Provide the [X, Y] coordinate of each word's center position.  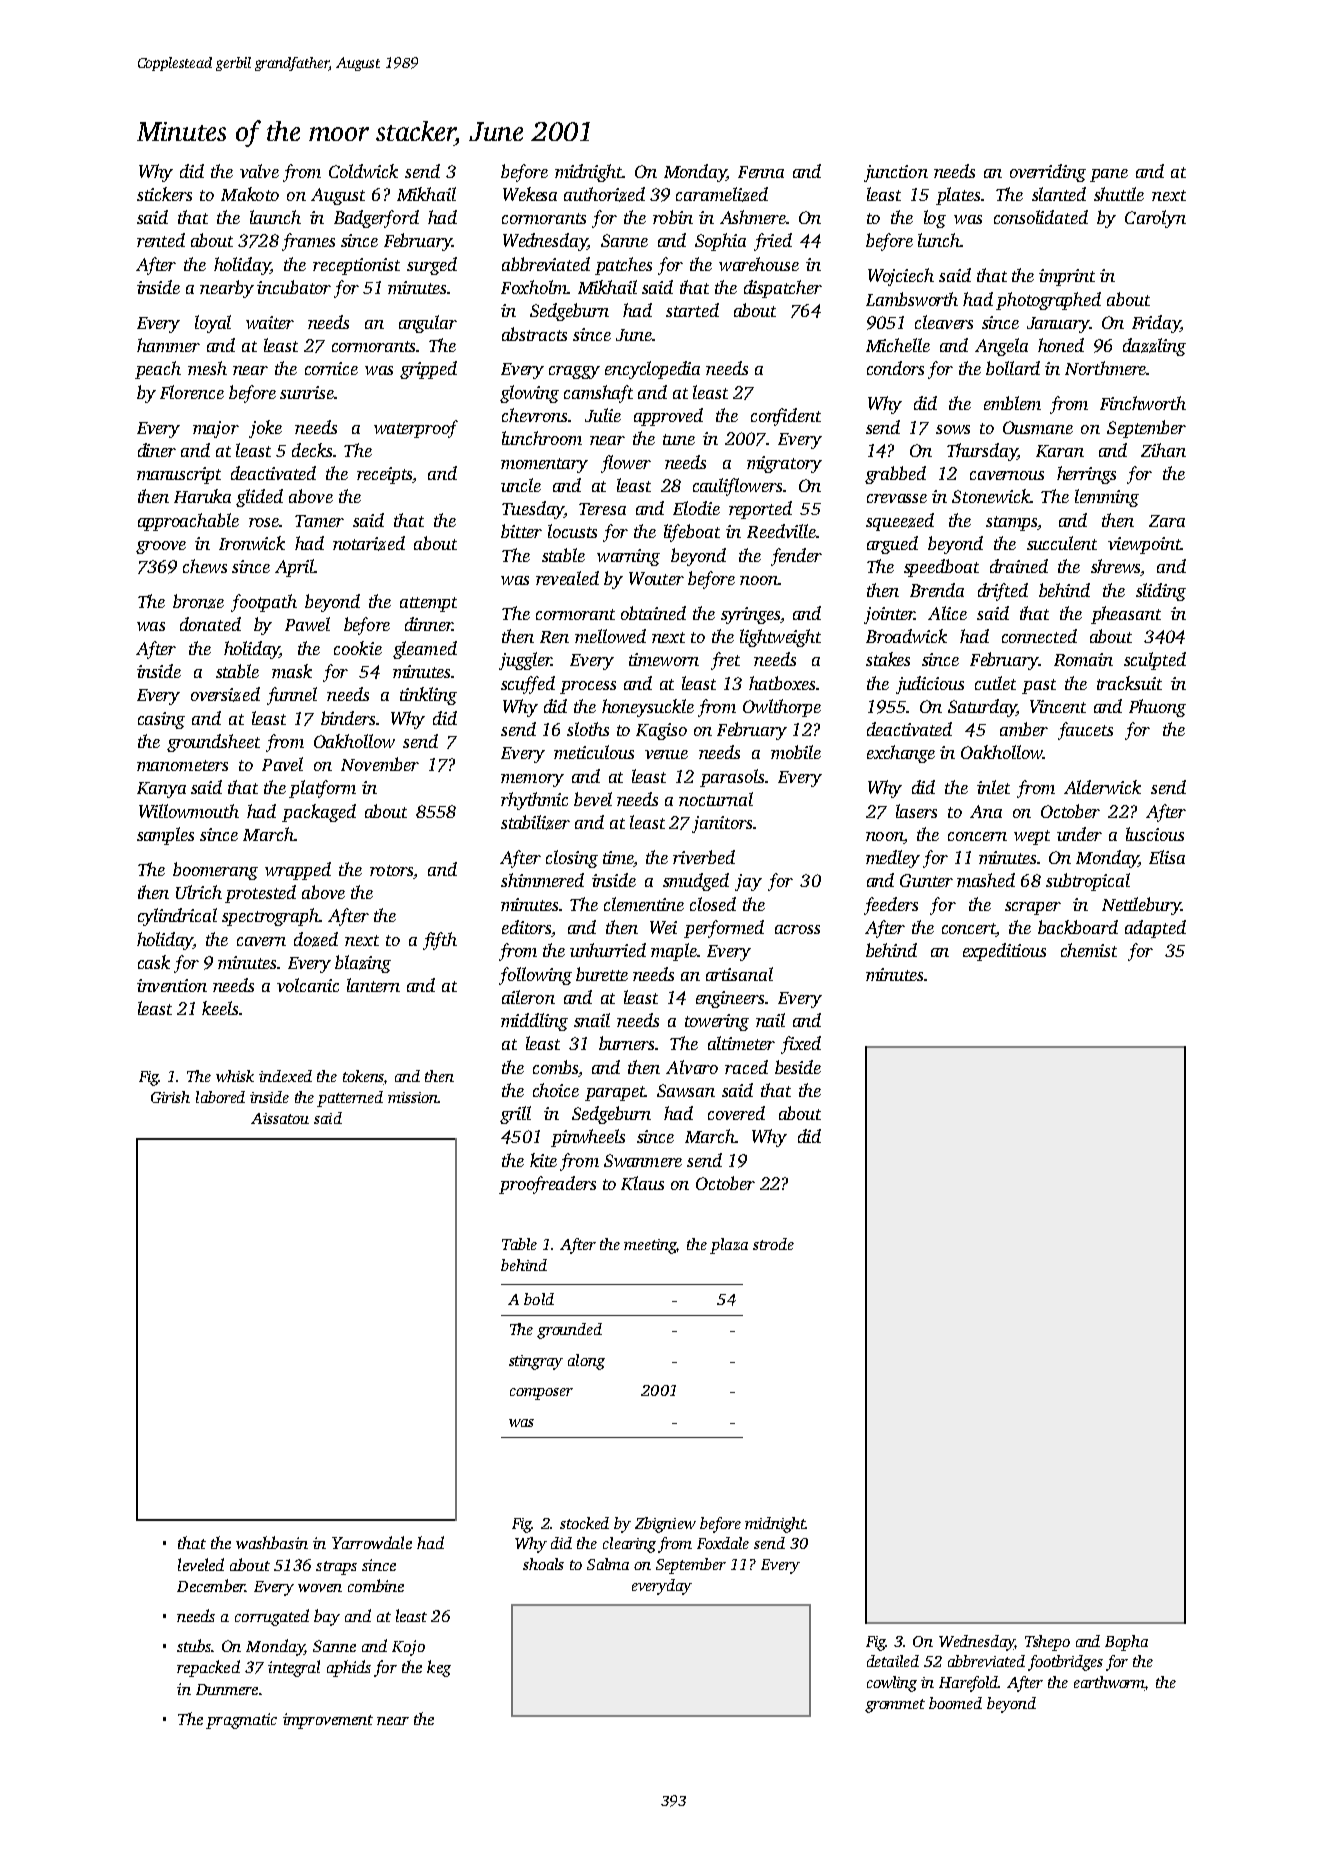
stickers [164, 194]
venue [666, 754]
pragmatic [241, 1721]
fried [773, 242]
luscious [1155, 834]
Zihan [1163, 450]
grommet [895, 1706]
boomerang [215, 871]
